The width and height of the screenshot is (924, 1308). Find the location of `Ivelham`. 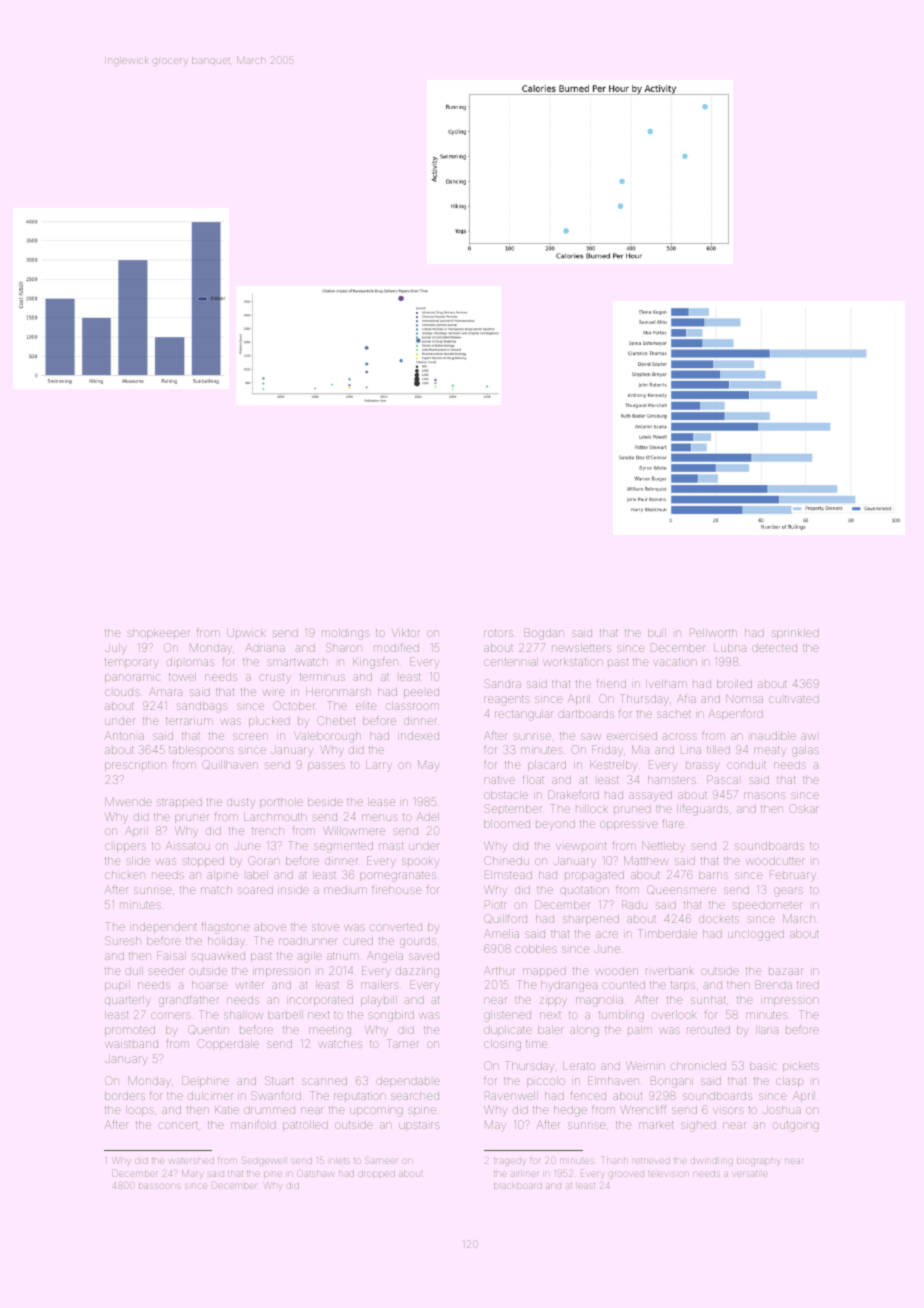

Ivelham is located at coordinates (666, 684).
